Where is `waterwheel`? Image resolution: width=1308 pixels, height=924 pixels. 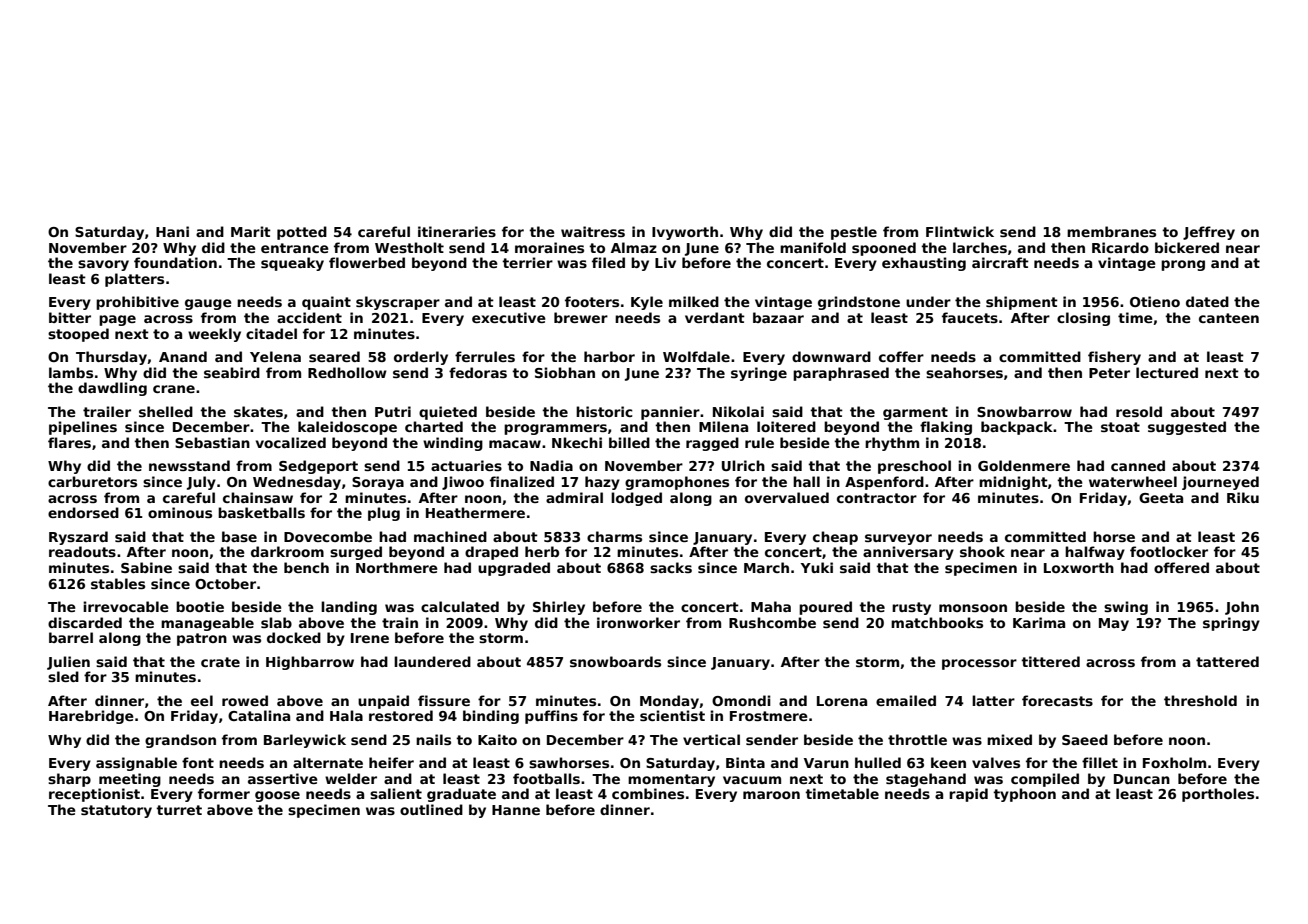
waterwheel is located at coordinates (1133, 481).
